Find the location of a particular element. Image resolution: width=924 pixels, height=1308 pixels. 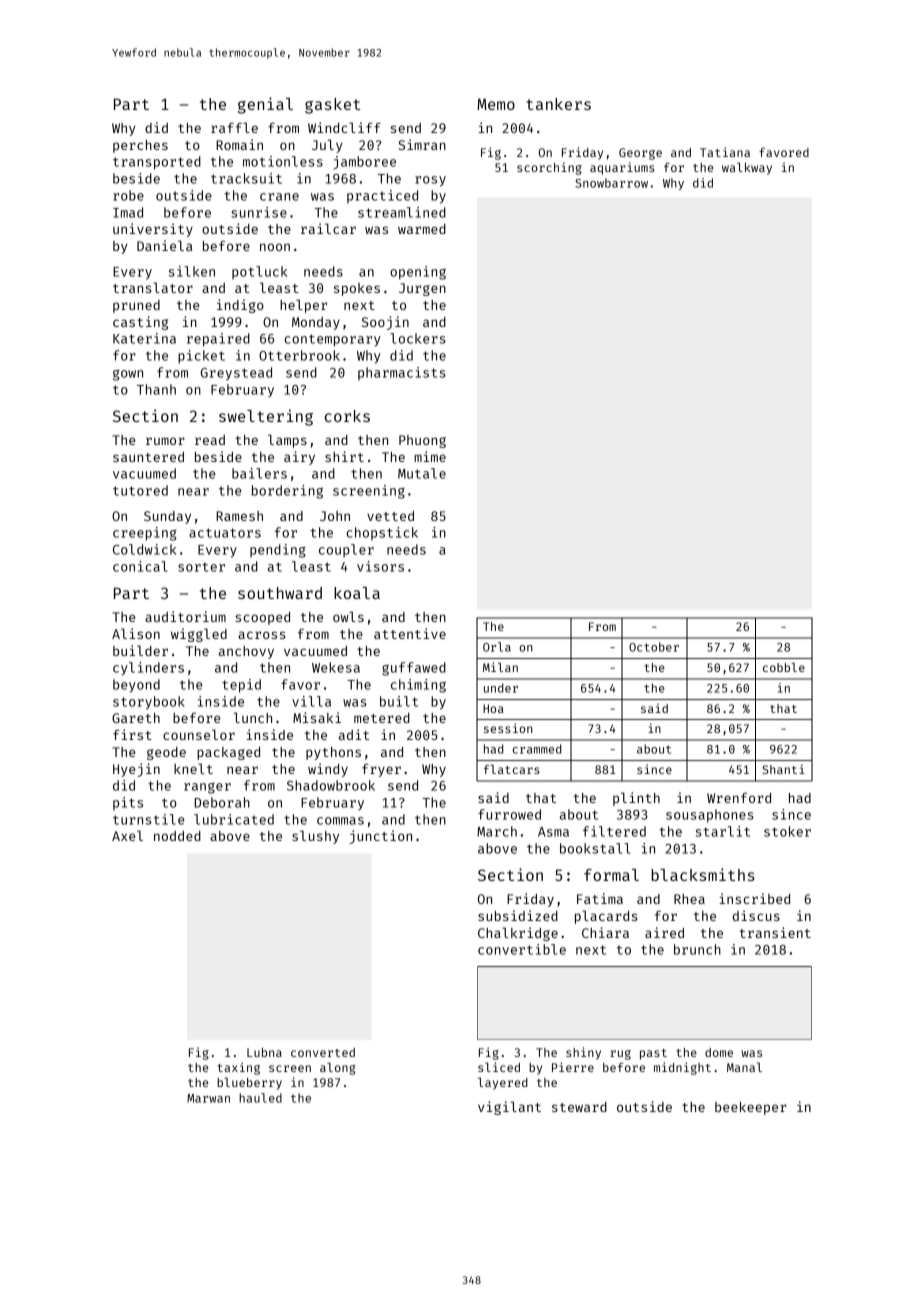

Phuong is located at coordinates (422, 441).
